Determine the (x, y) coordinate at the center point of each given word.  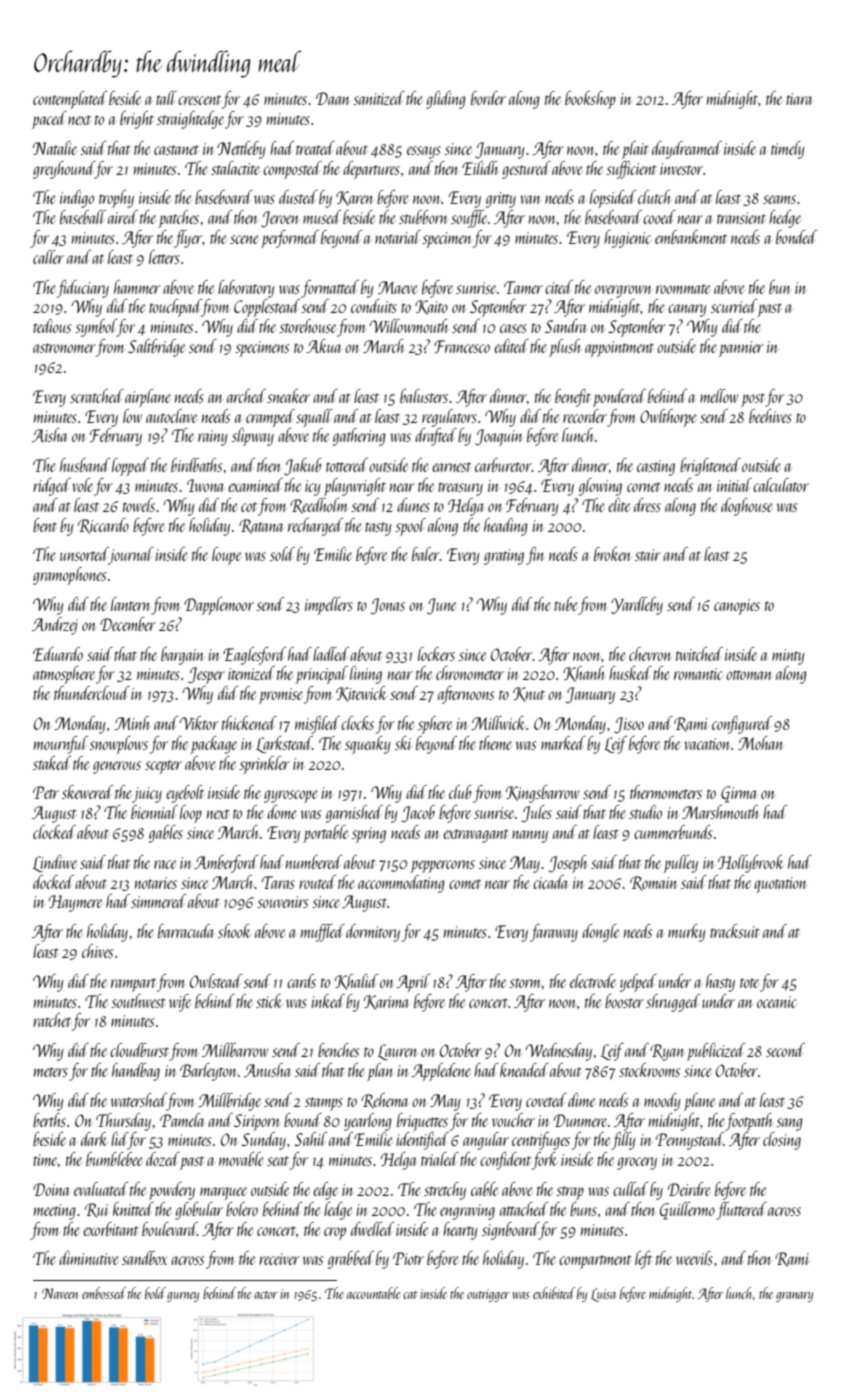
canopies (737, 607)
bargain (182, 656)
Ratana (261, 526)
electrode (593, 981)
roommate (683, 289)
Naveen (60, 1293)
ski (403, 743)
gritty (501, 200)
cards (301, 981)
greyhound (64, 170)
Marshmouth (720, 812)
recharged (315, 527)
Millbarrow (235, 1050)
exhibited (554, 1293)
